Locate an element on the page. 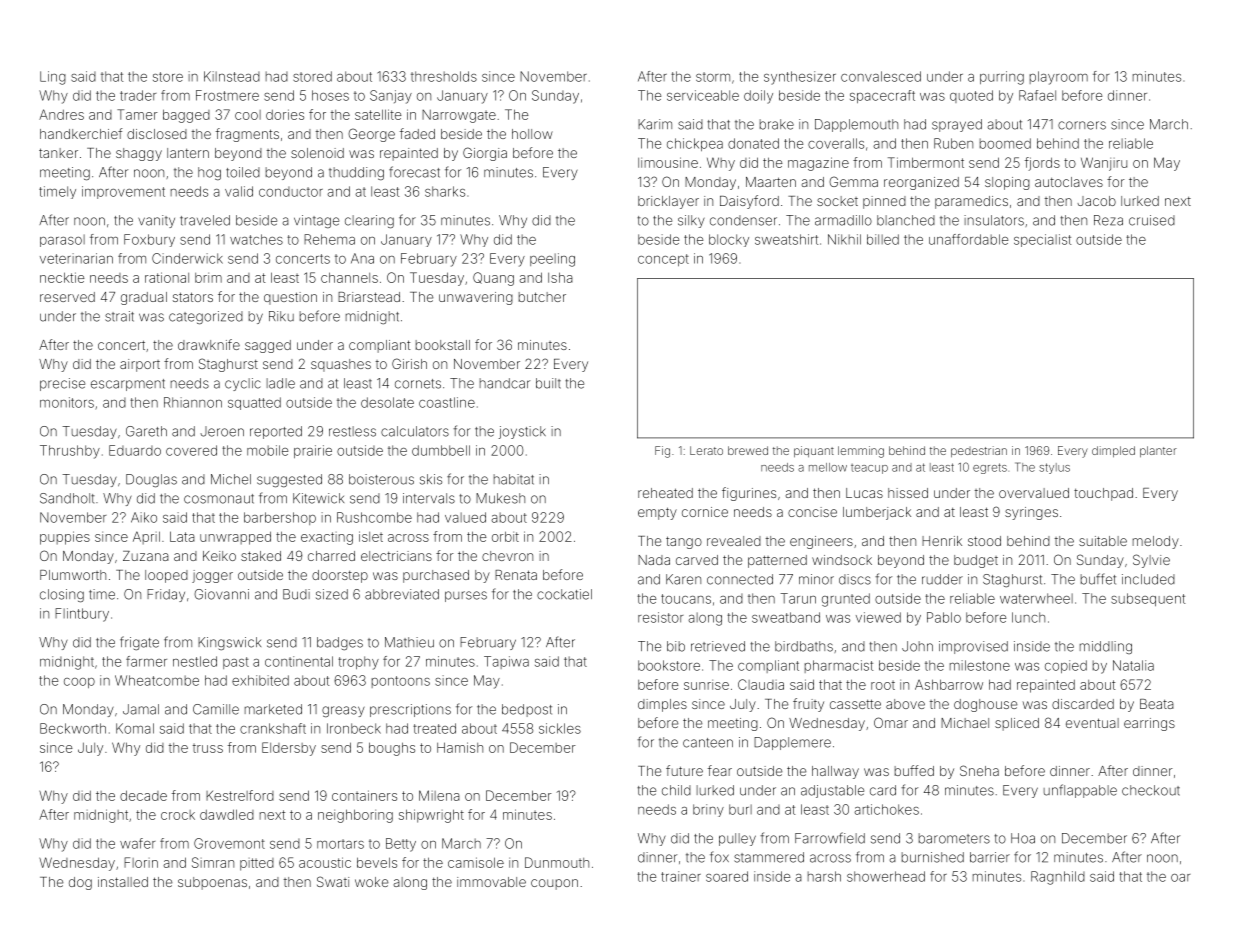  planter is located at coordinates (1158, 451).
